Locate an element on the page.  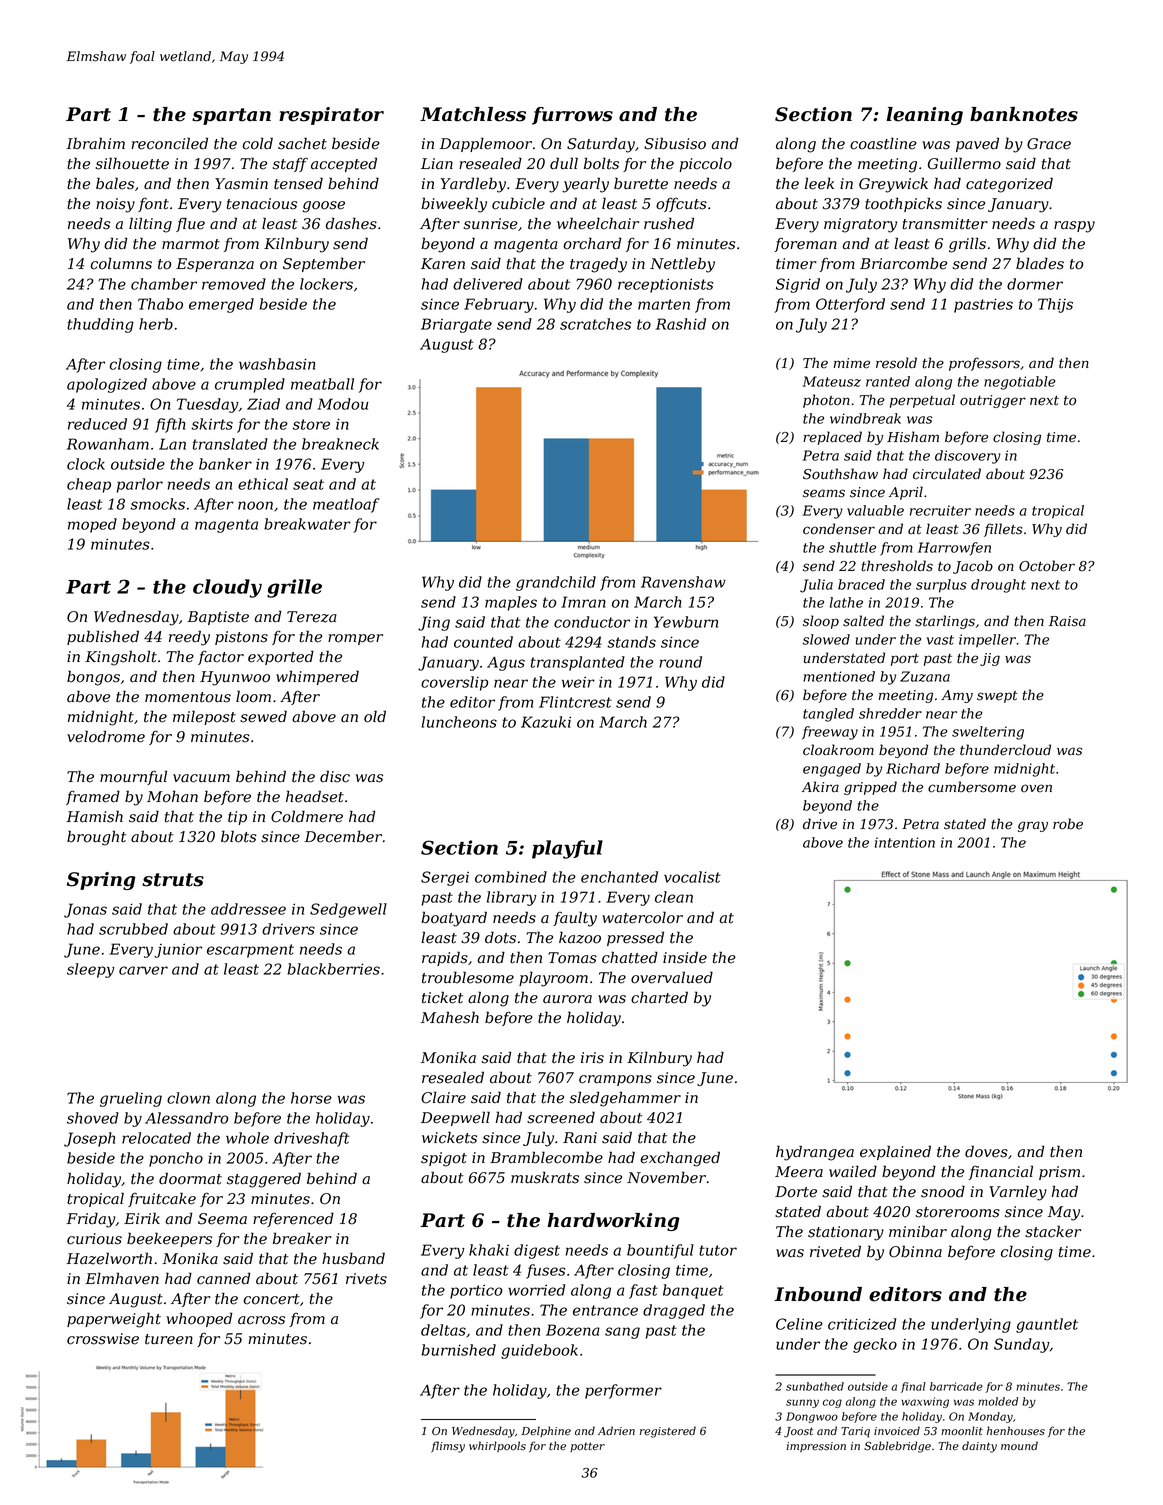
flimsy is located at coordinates (448, 1447).
